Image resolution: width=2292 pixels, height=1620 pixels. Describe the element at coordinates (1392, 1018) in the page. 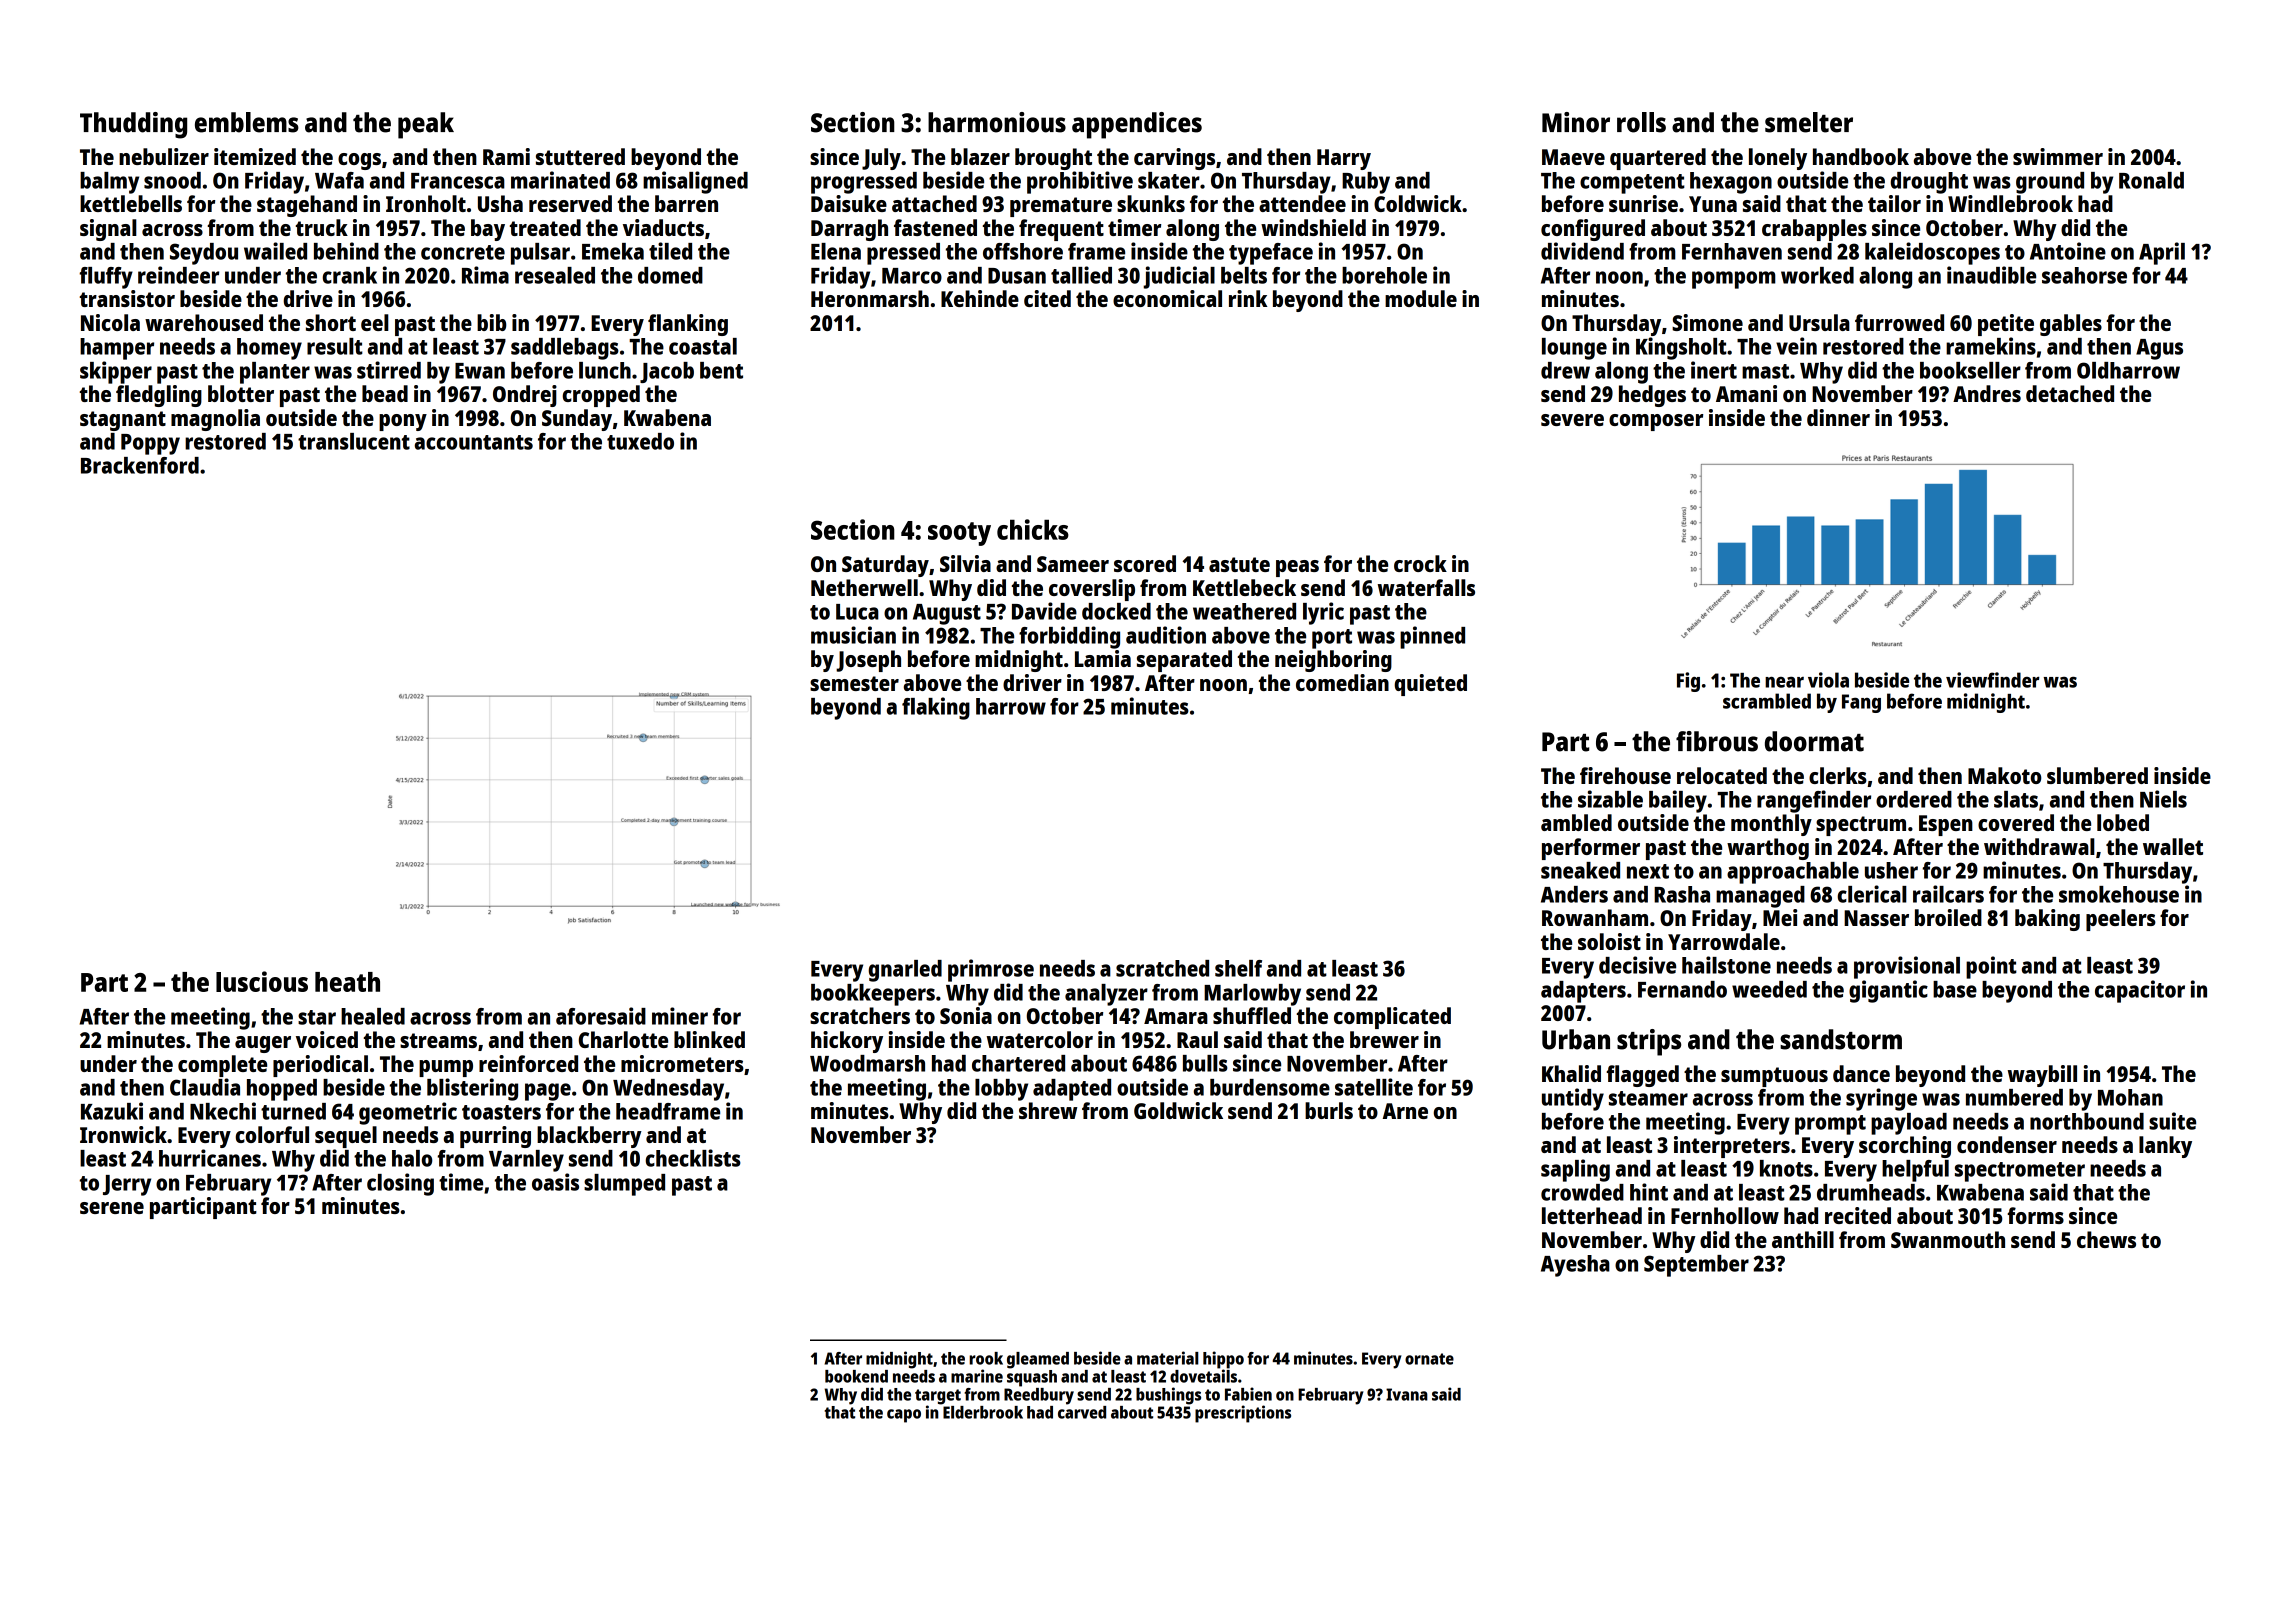

I see `complicated` at that location.
